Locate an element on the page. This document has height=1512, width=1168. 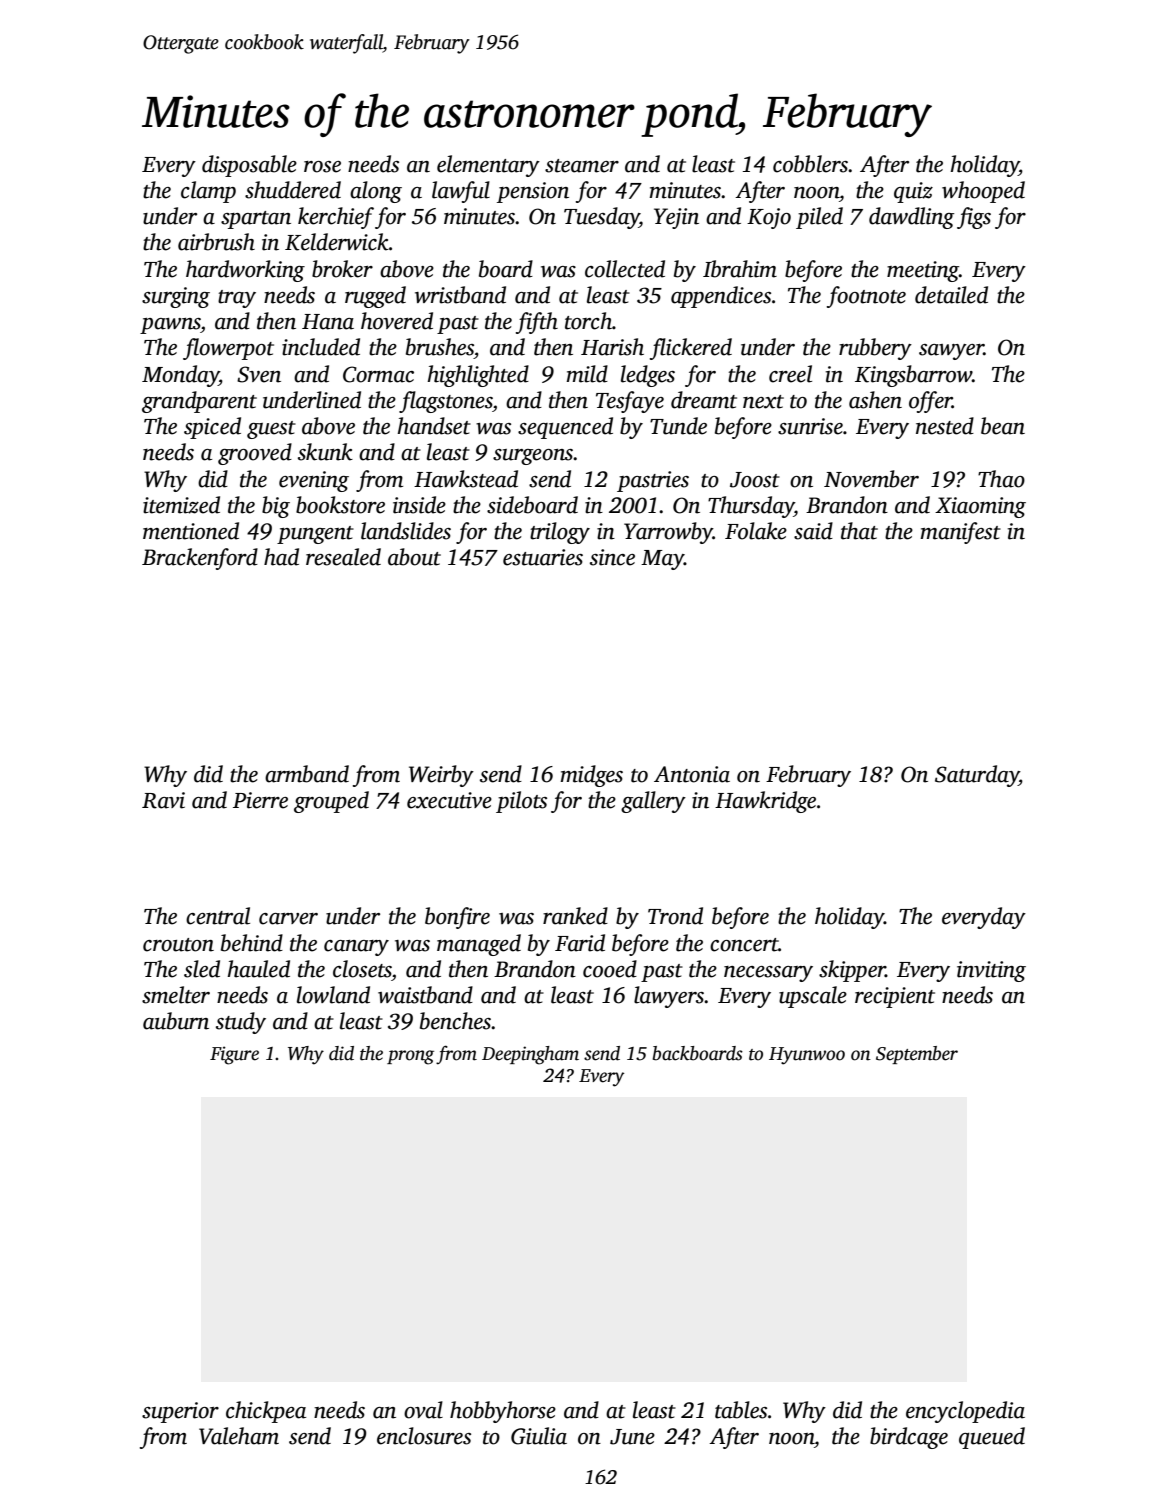
said is located at coordinates (813, 531).
